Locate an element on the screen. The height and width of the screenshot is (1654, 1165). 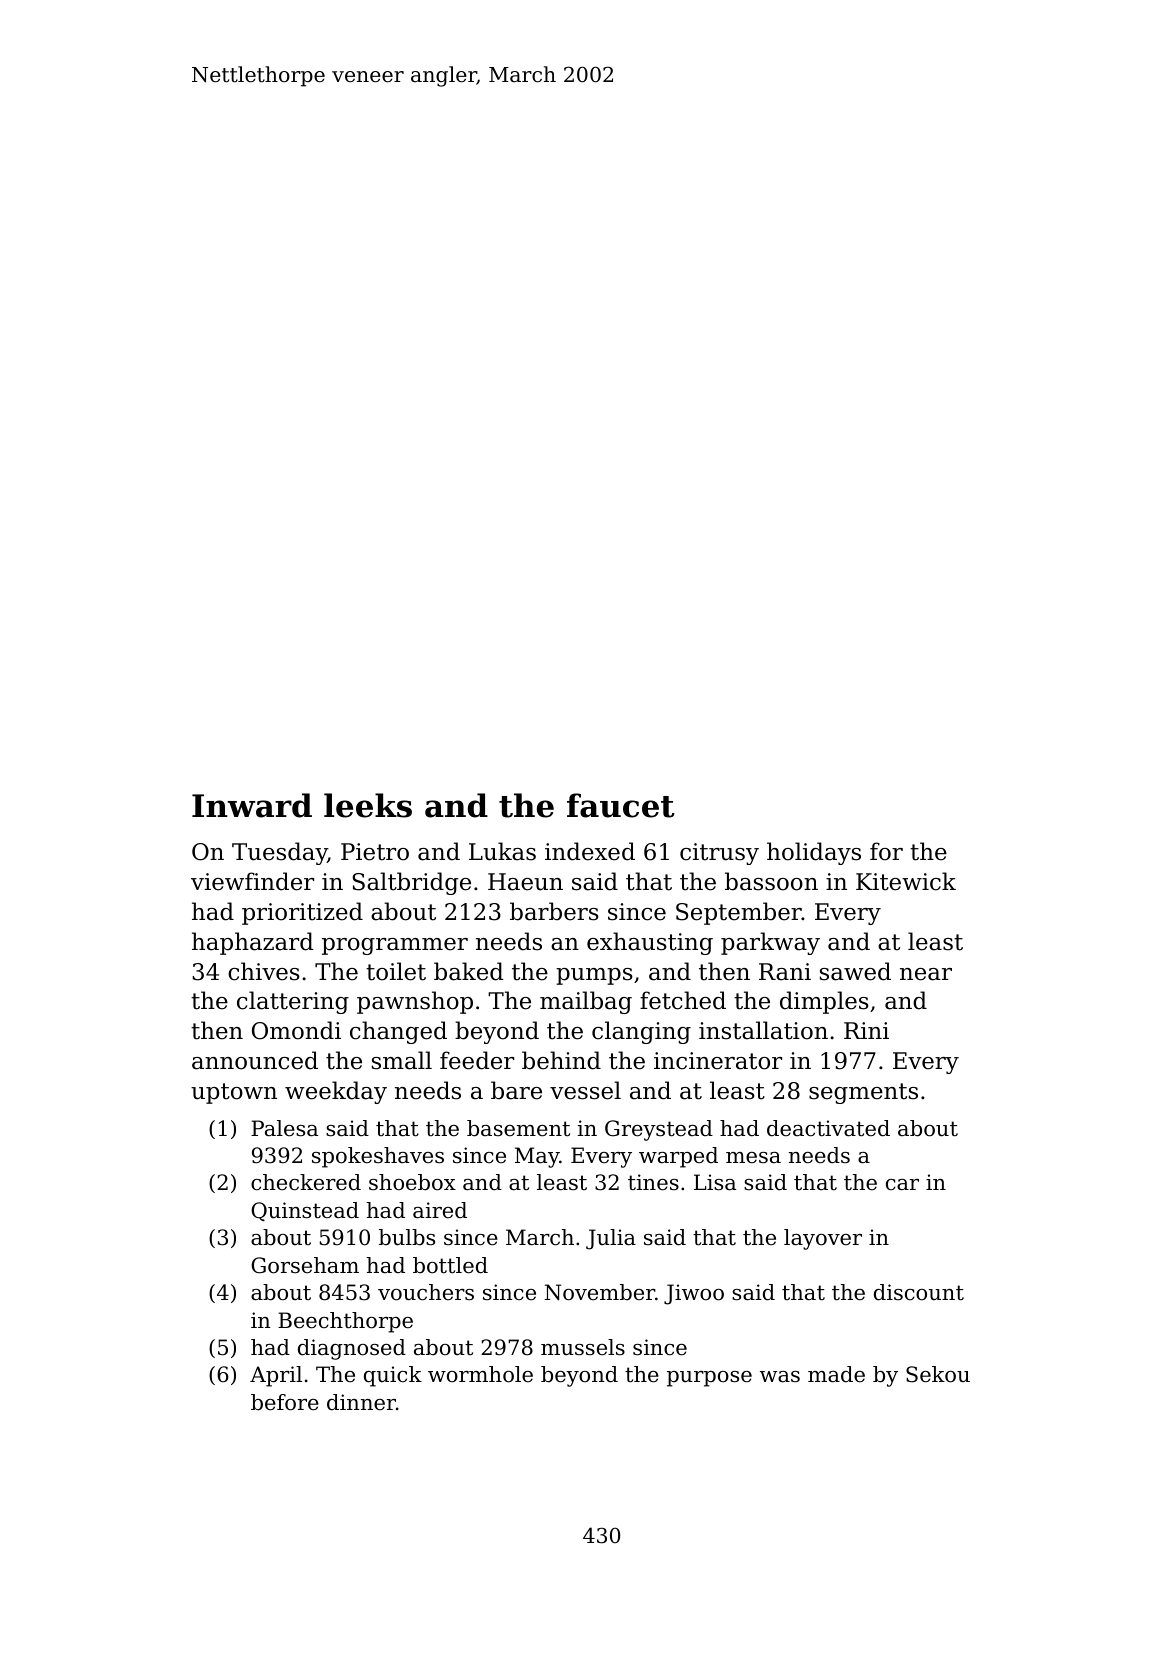
leeks is located at coordinates (368, 805).
